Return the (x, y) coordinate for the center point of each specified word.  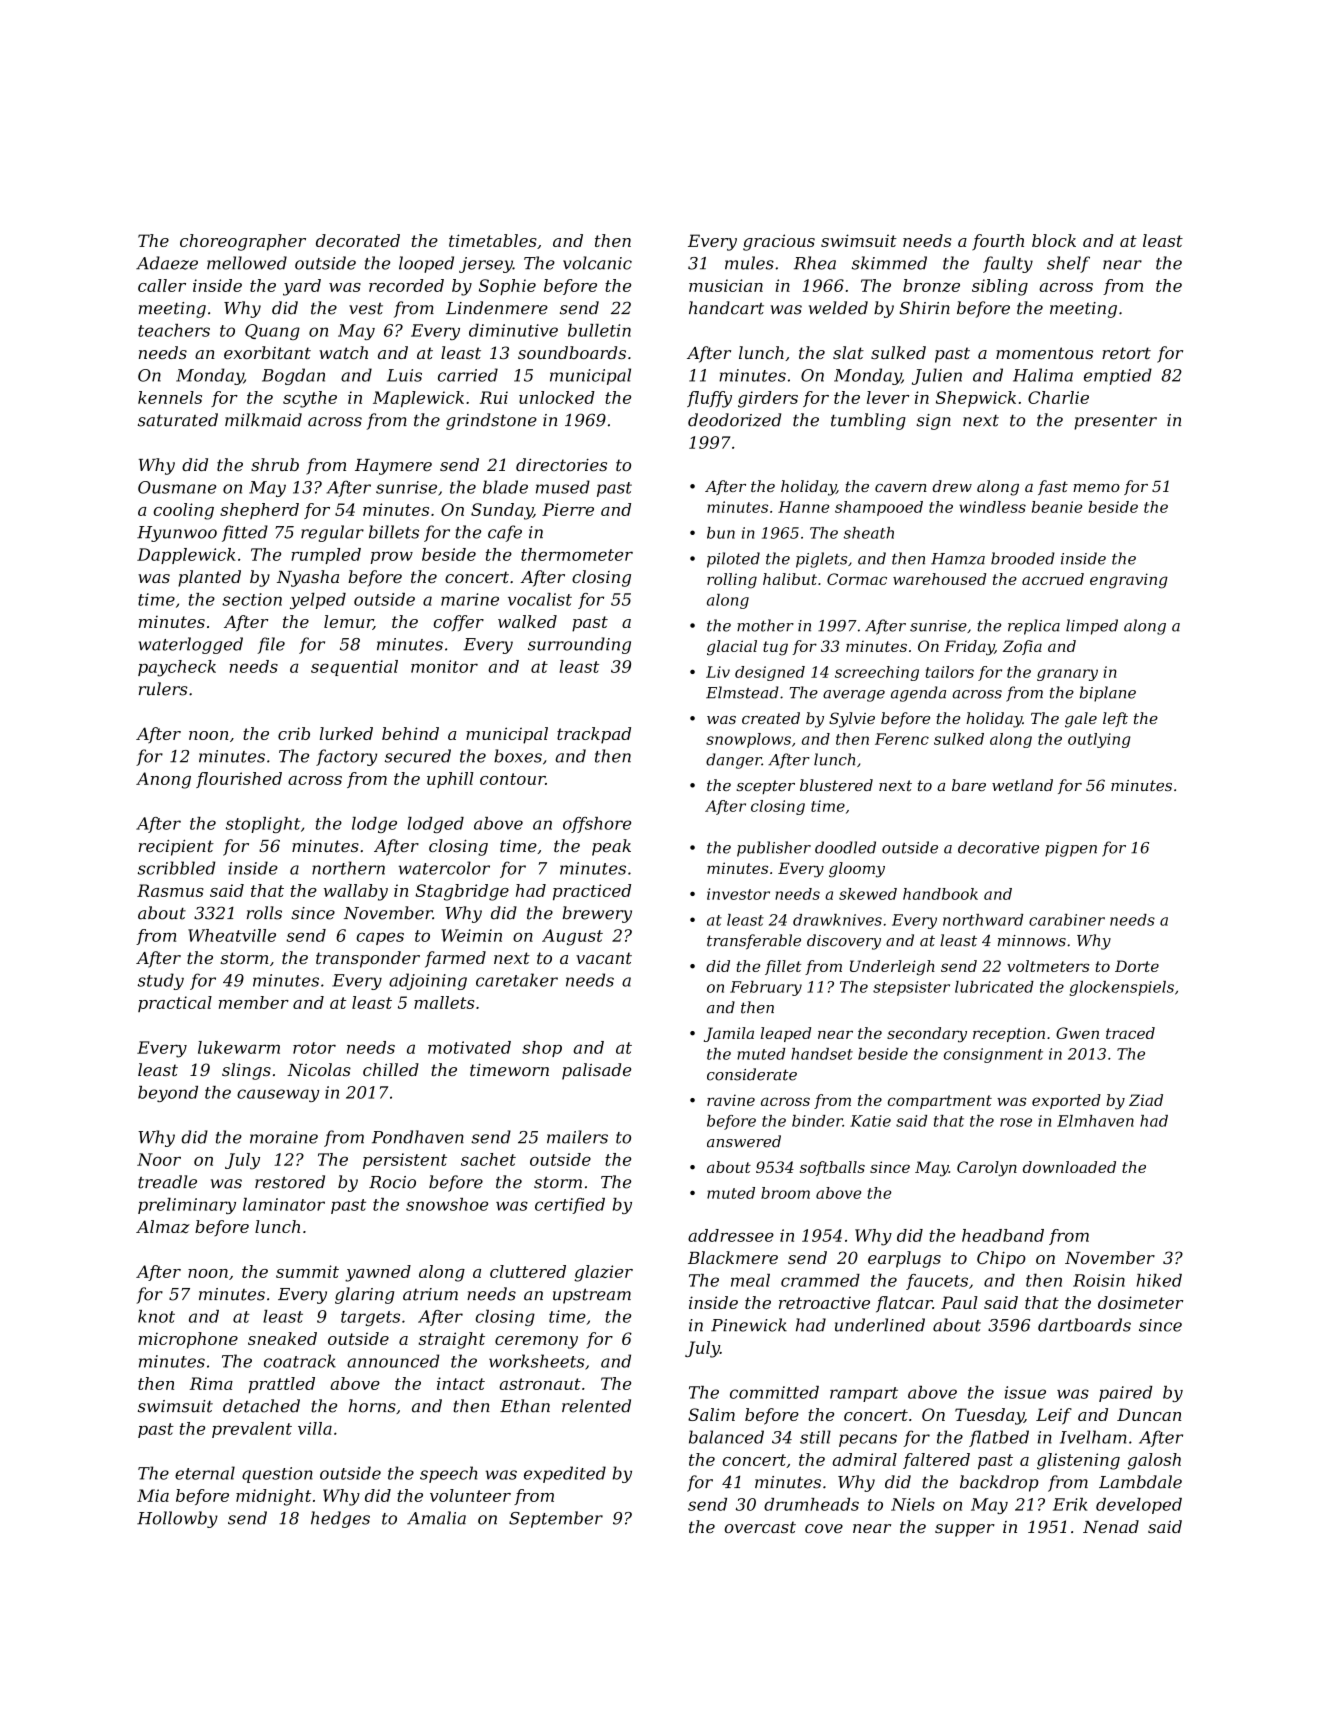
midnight (273, 1497)
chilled (391, 1069)
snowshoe (447, 1204)
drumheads (811, 1504)
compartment (940, 1102)
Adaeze (167, 263)
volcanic (597, 263)
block (1054, 240)
